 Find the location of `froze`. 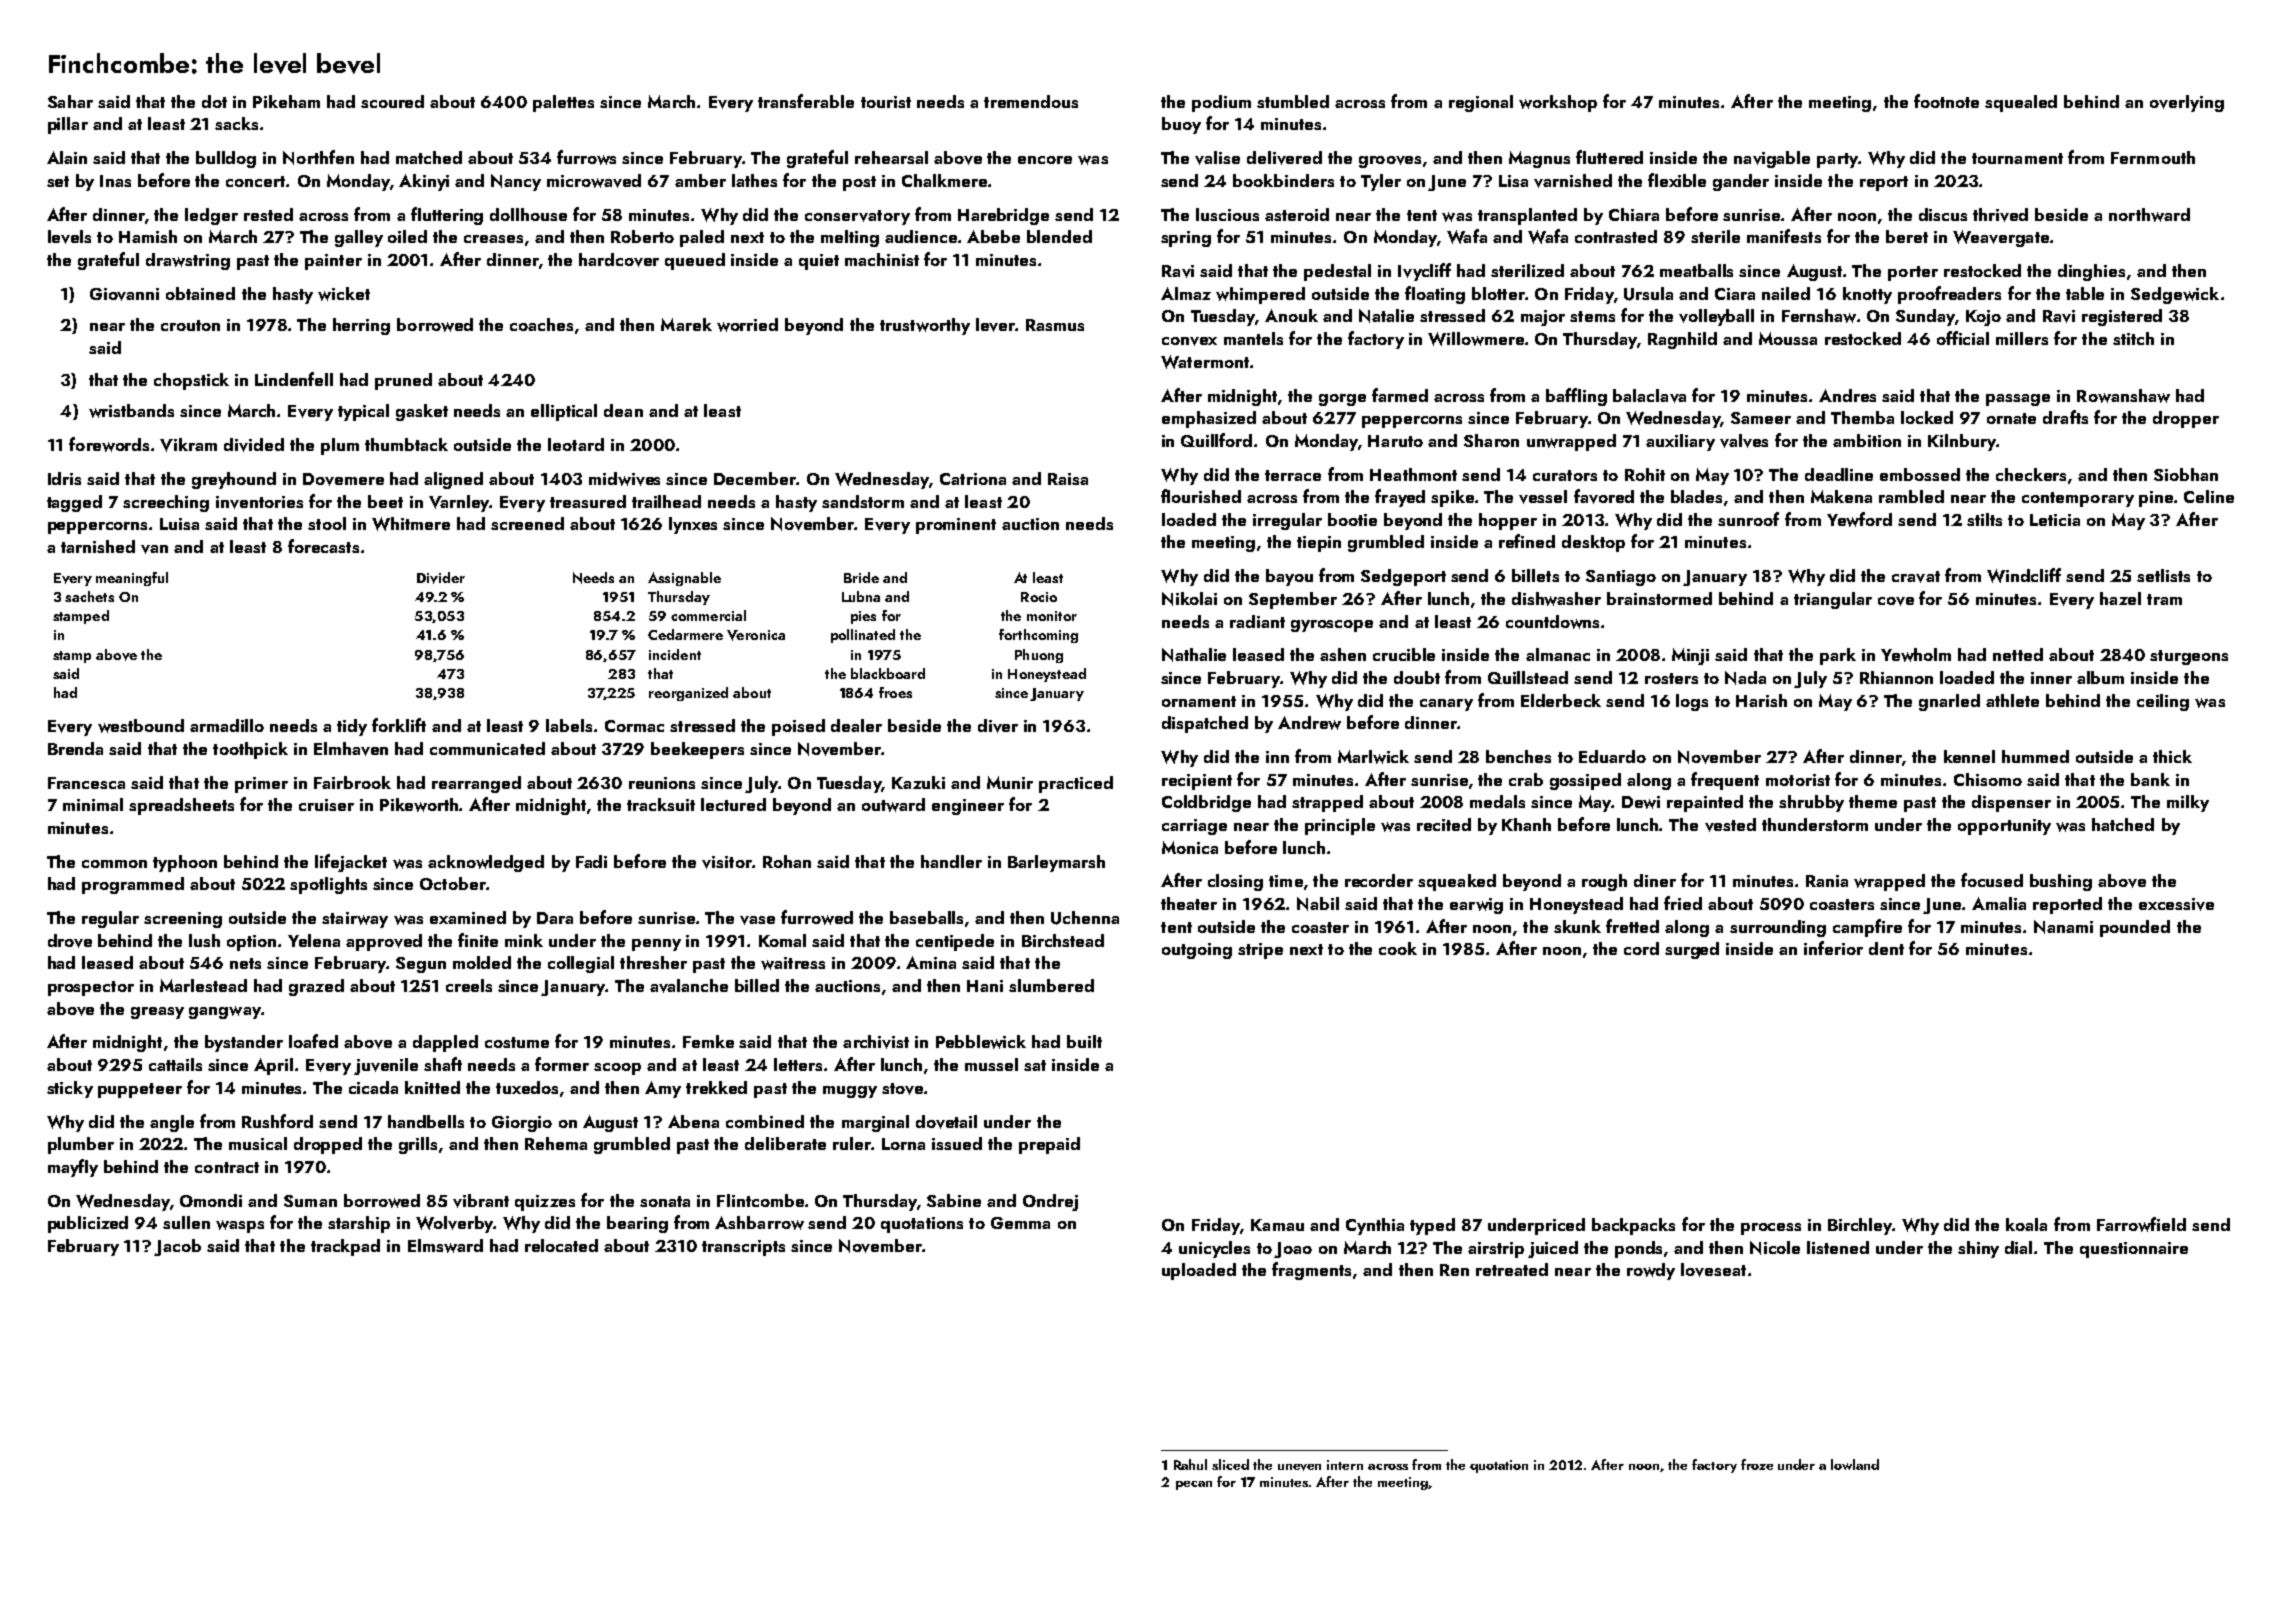

froze is located at coordinates (1757, 1464).
